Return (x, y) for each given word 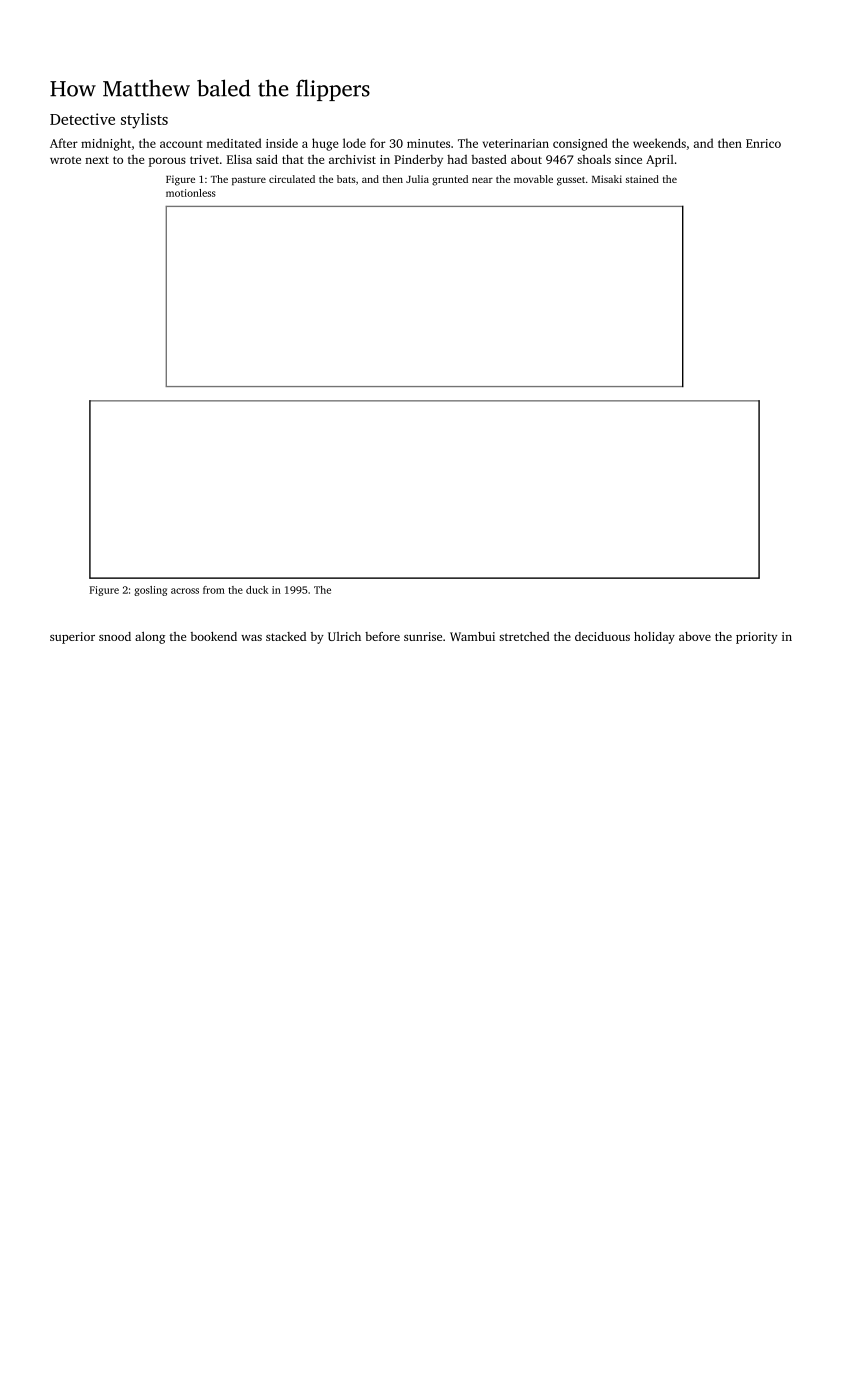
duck (257, 590)
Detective (82, 119)
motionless (191, 193)
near (482, 180)
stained (642, 179)
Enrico (763, 143)
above (695, 636)
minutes (428, 143)
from (214, 590)
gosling (150, 591)
